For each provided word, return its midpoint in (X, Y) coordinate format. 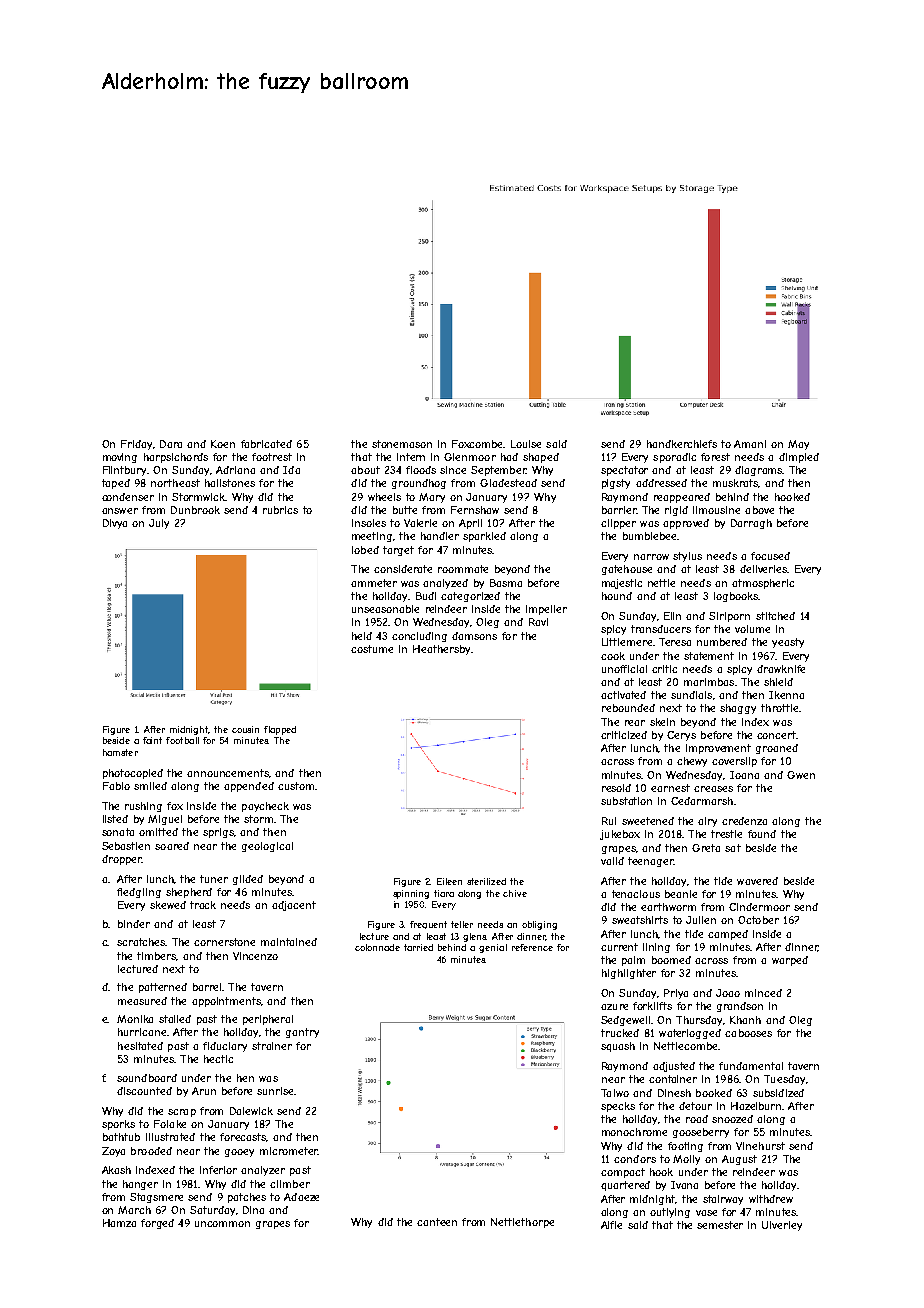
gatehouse (627, 570)
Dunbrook (195, 510)
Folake (170, 1124)
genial (493, 948)
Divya (115, 524)
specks (618, 1107)
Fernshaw (475, 510)
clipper (618, 524)
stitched (775, 616)
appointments (226, 1002)
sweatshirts (640, 920)
